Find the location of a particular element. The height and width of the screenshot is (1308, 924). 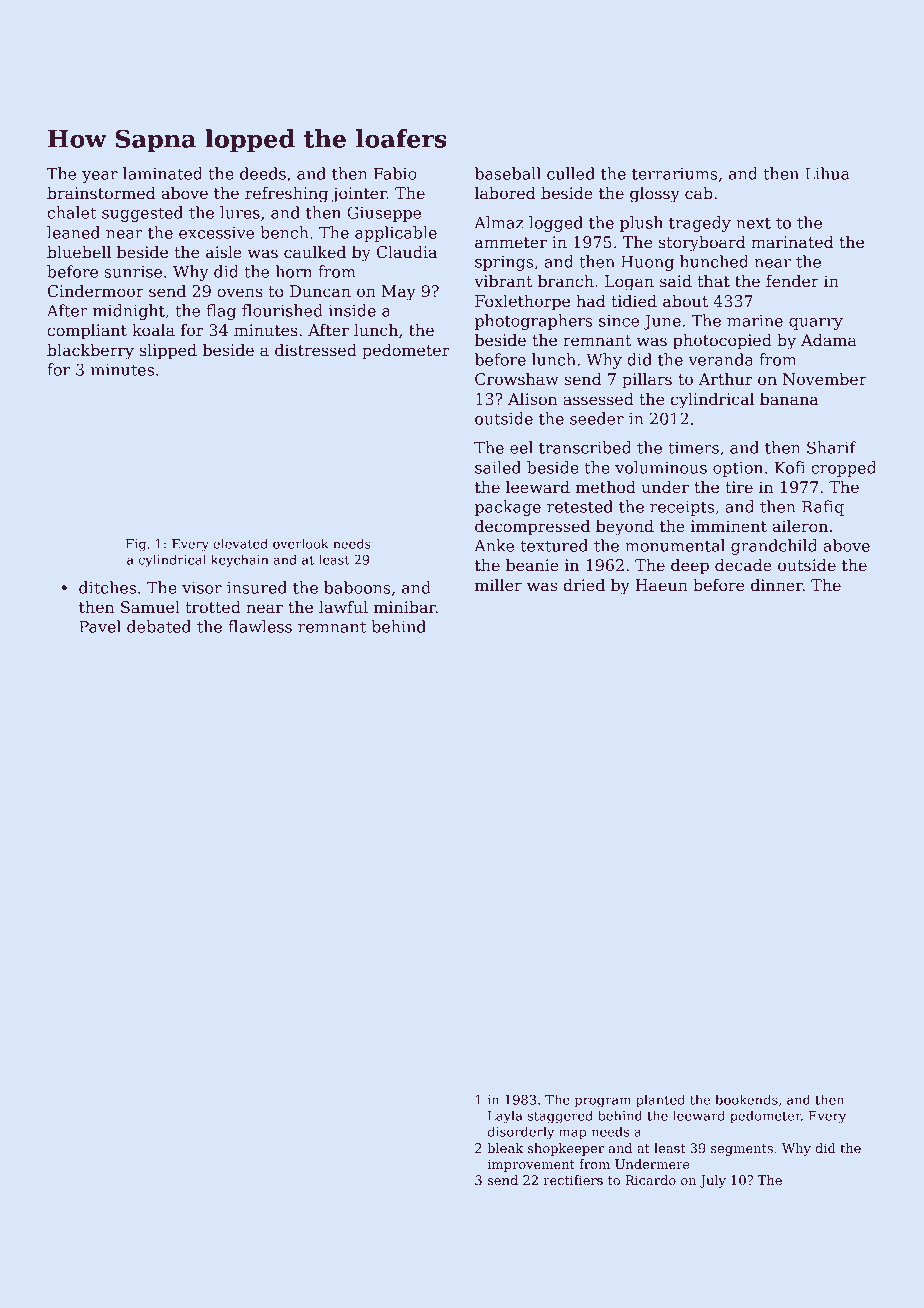

eel is located at coordinates (521, 447).
